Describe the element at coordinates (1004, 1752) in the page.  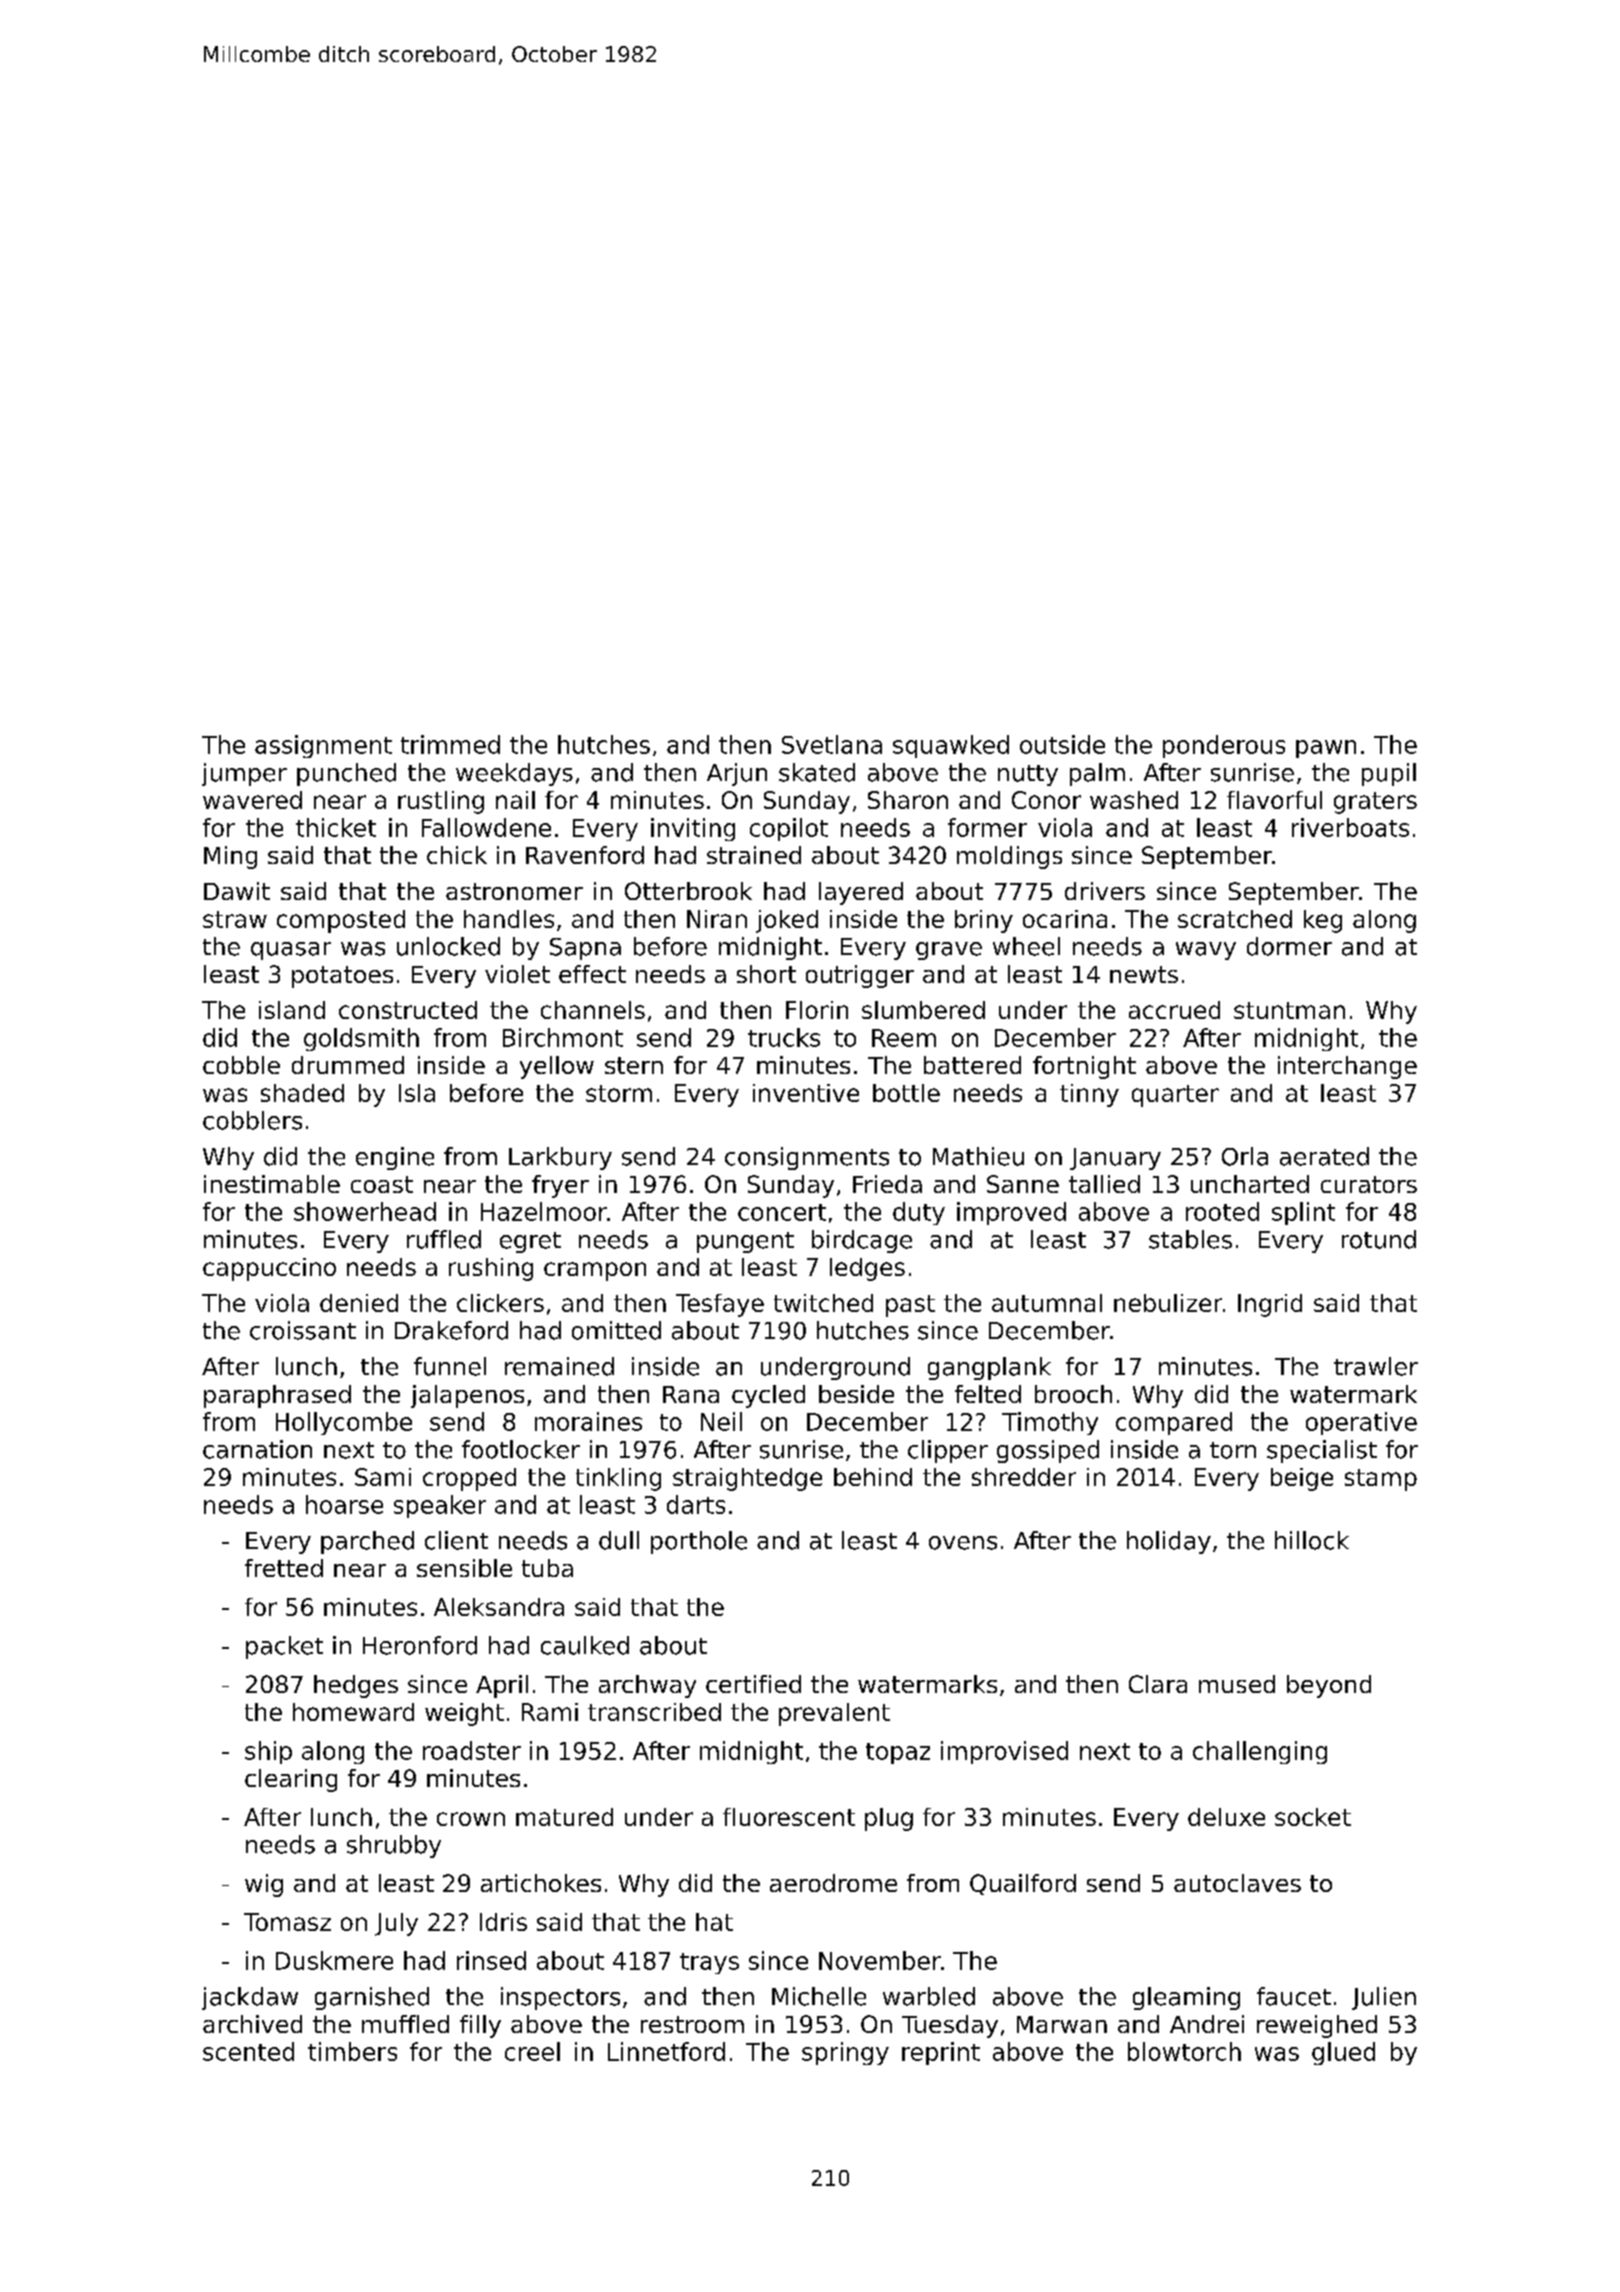
I see `improvised` at that location.
